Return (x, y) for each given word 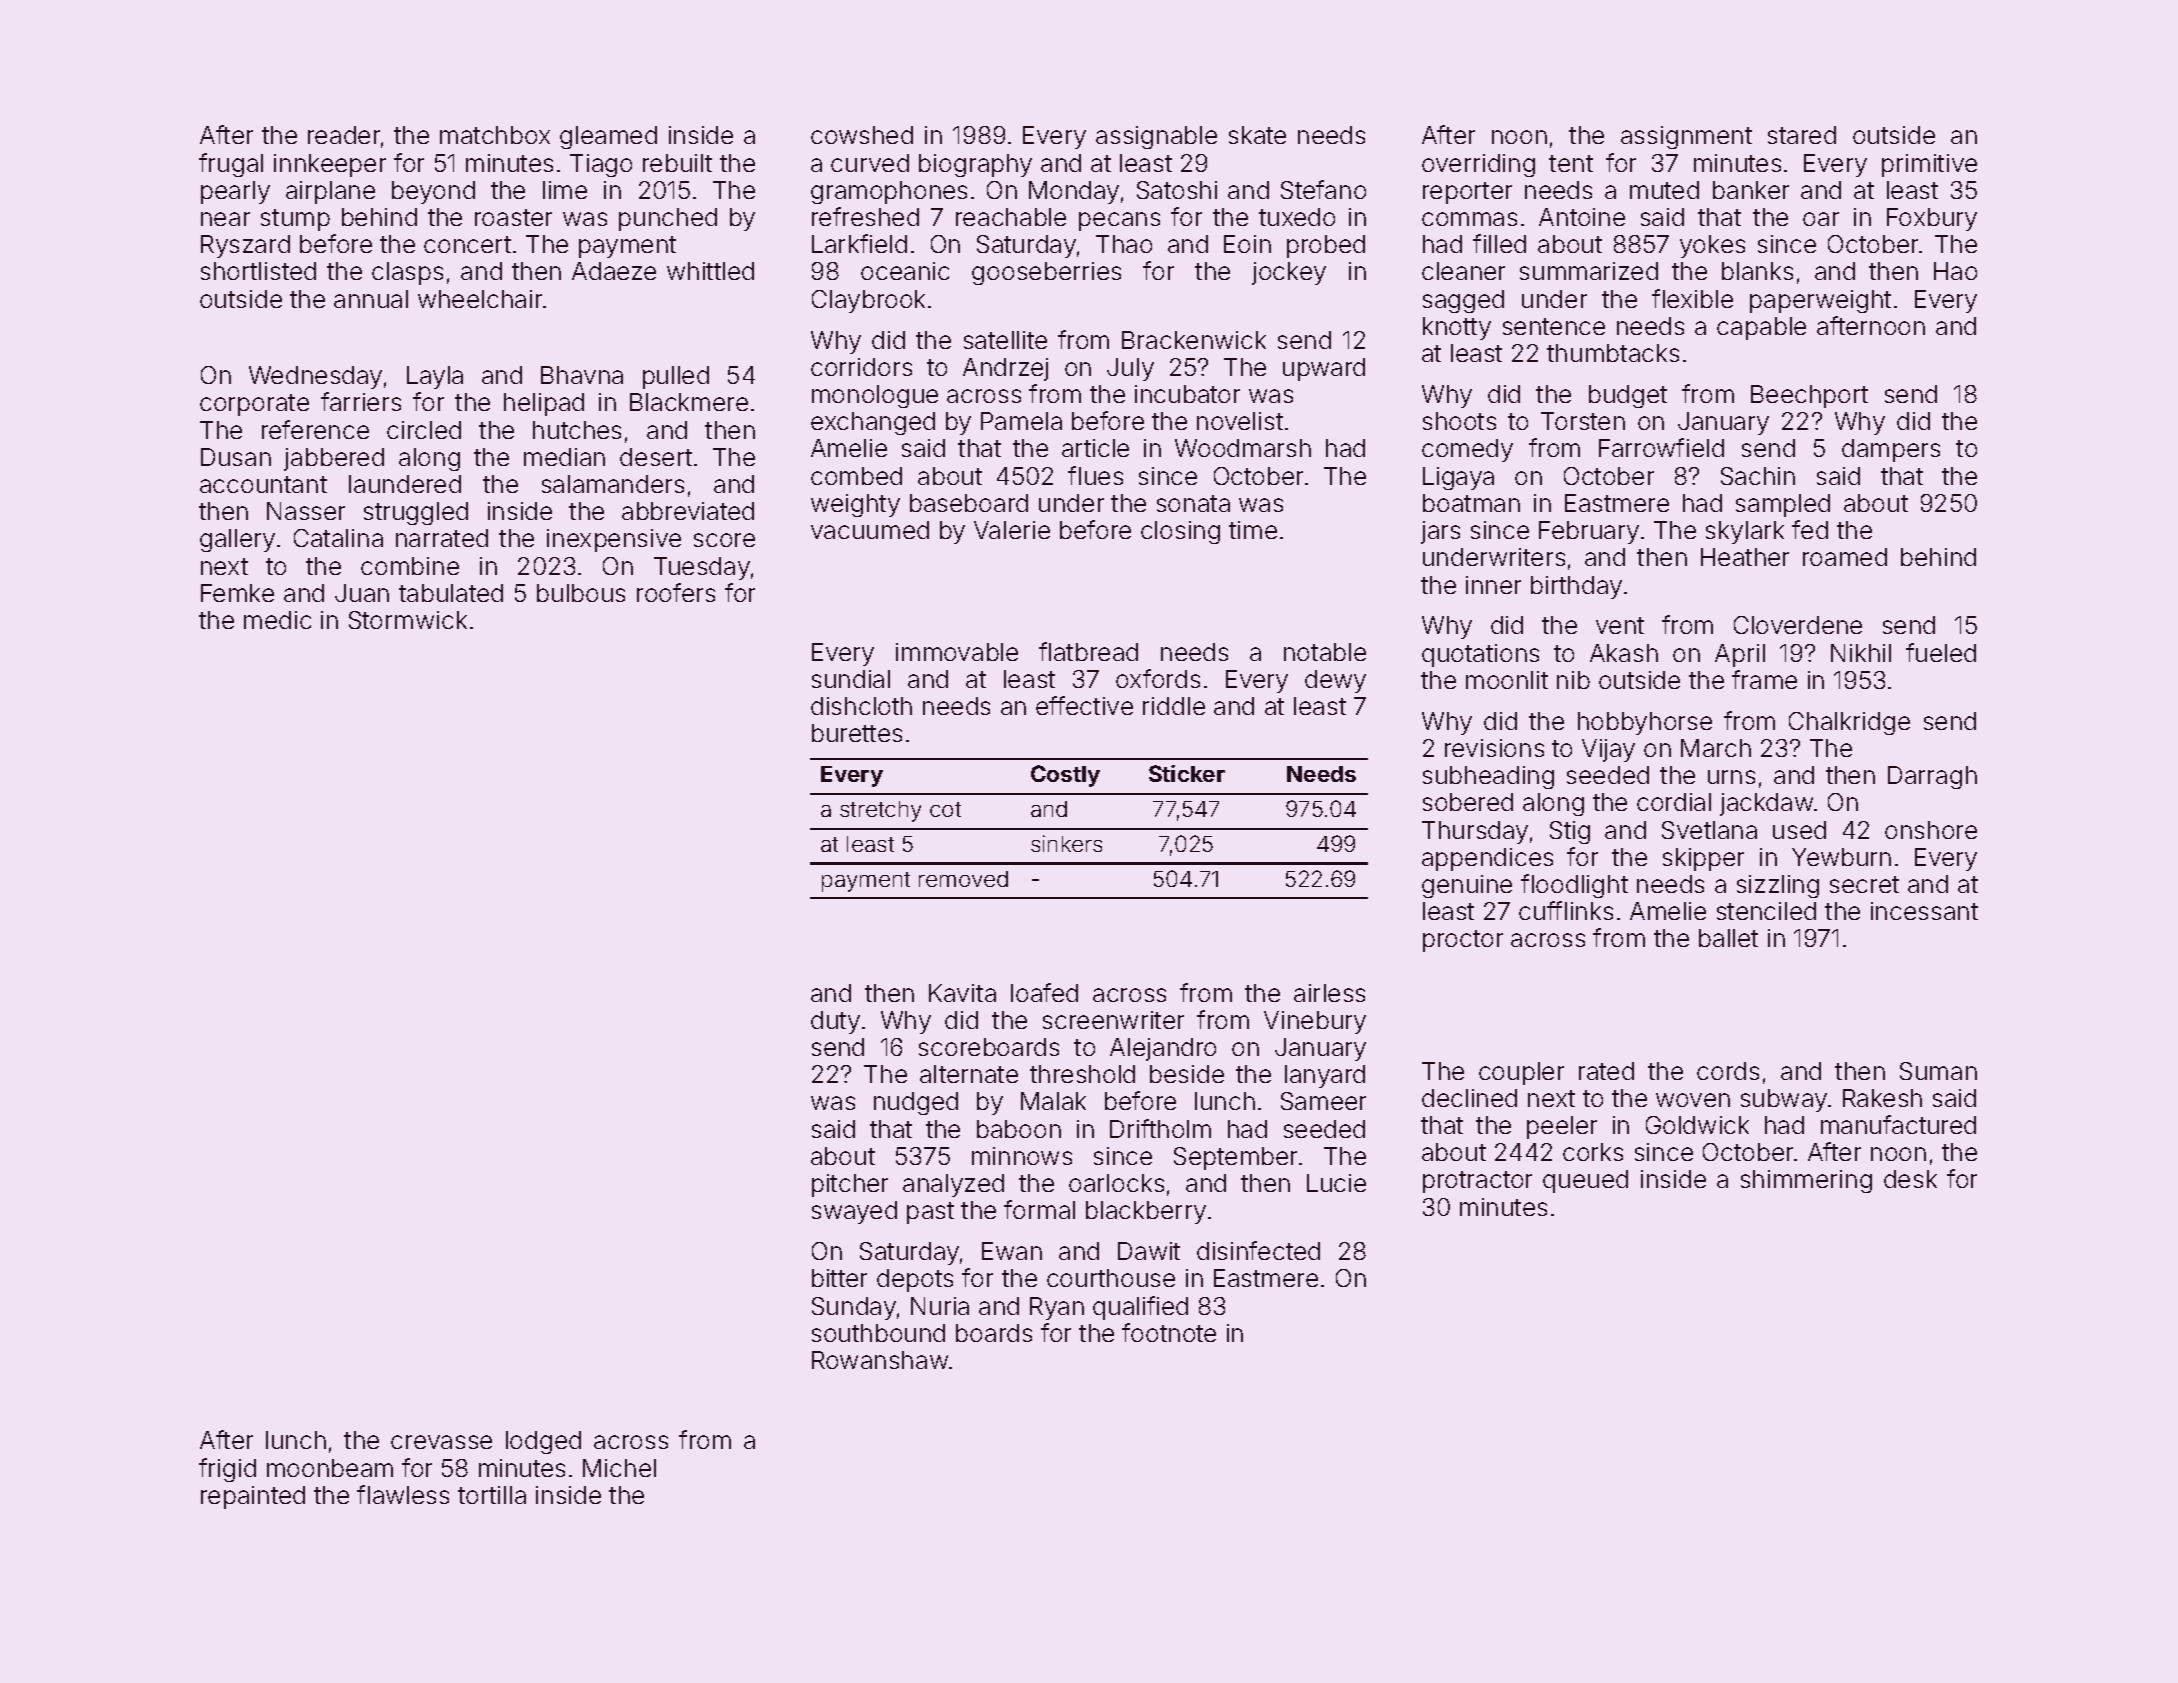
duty (835, 1022)
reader (344, 135)
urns (1731, 777)
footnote (1169, 1332)
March (1716, 748)
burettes (857, 733)
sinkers (1066, 843)
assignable (1156, 137)
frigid (227, 1470)
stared (1802, 135)
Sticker (1187, 773)
